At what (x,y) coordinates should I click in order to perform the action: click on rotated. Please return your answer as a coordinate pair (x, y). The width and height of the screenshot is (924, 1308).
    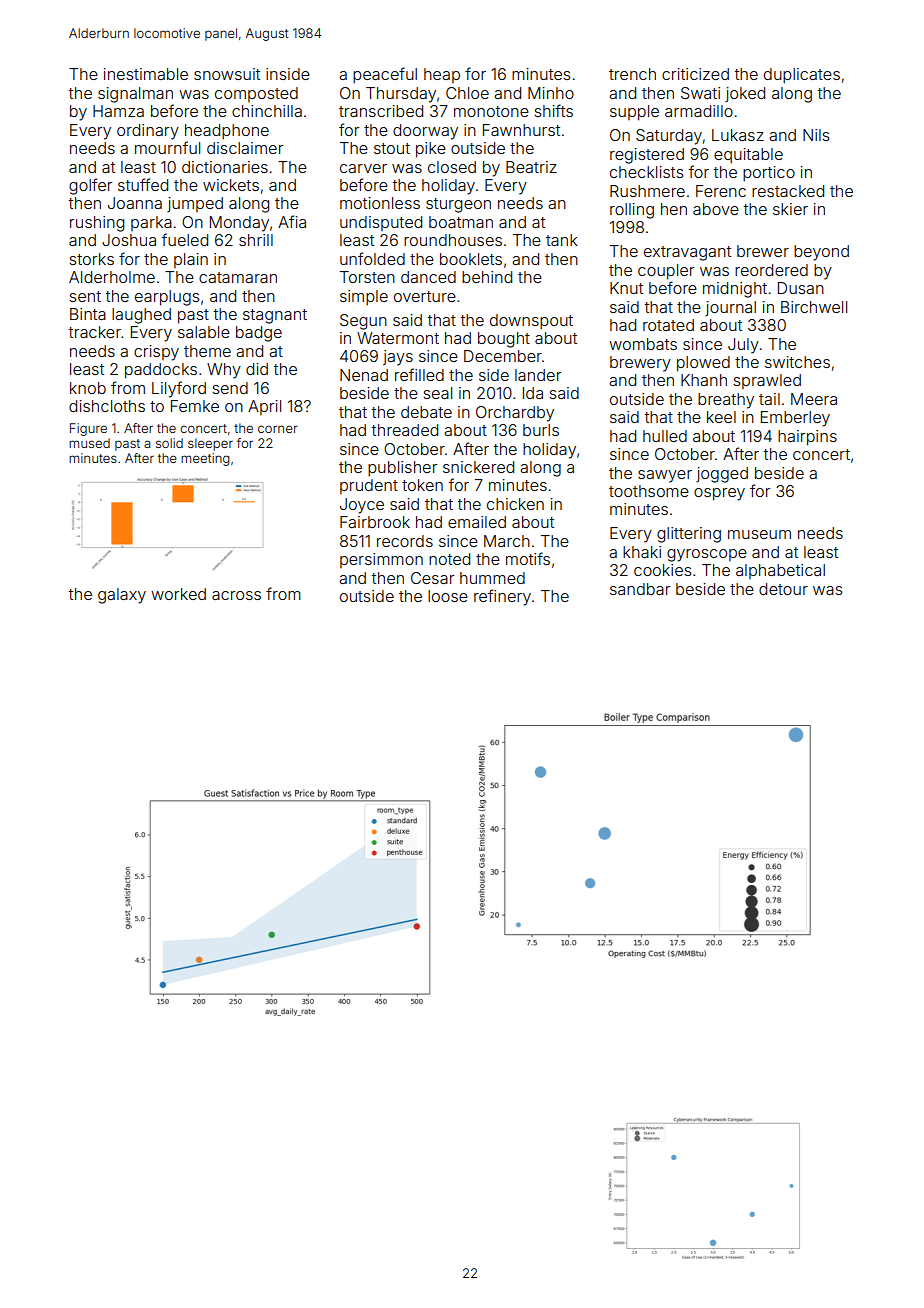
    Looking at the image, I should click on (668, 325).
